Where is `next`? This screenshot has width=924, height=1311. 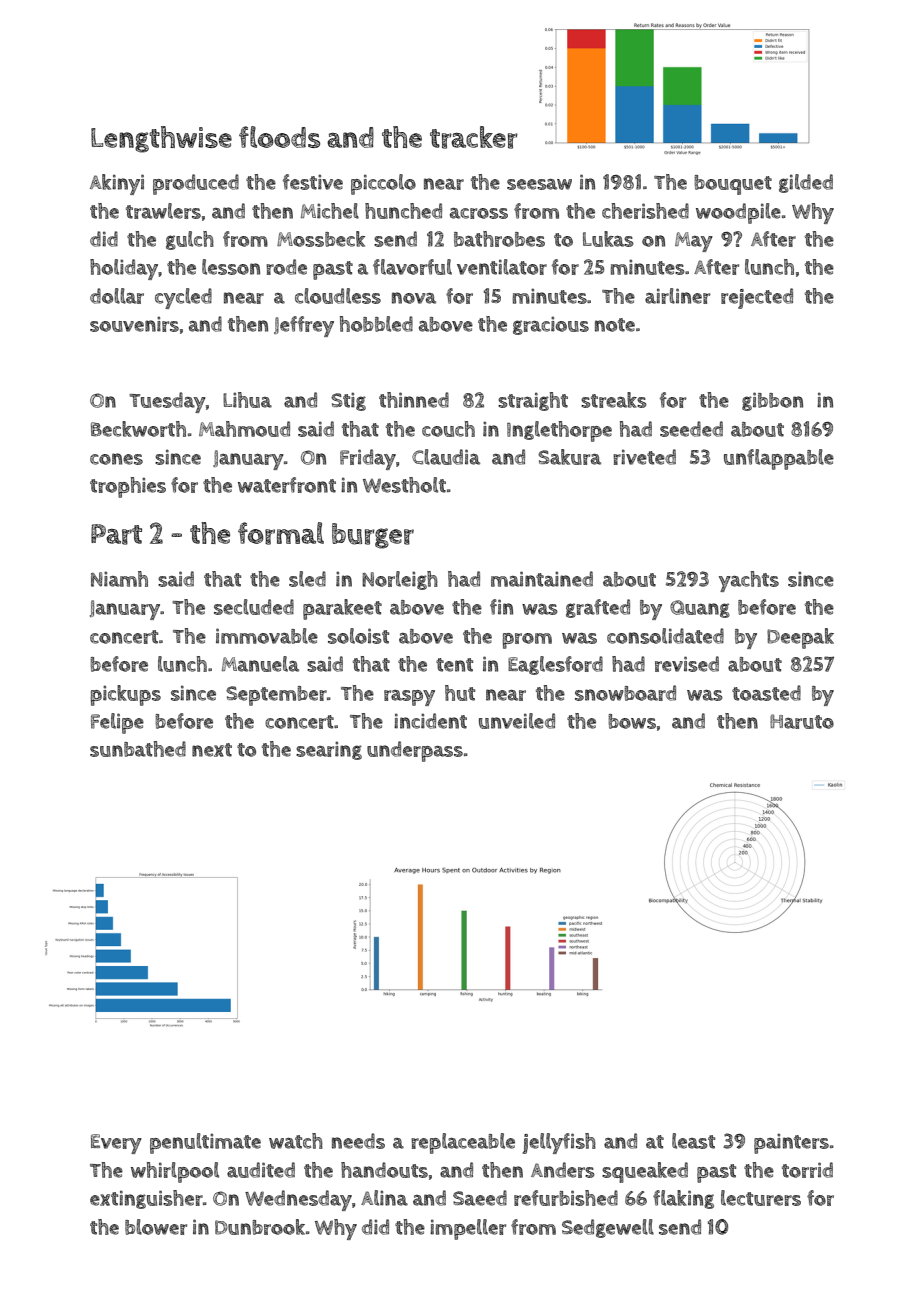
next is located at coordinates (212, 750).
